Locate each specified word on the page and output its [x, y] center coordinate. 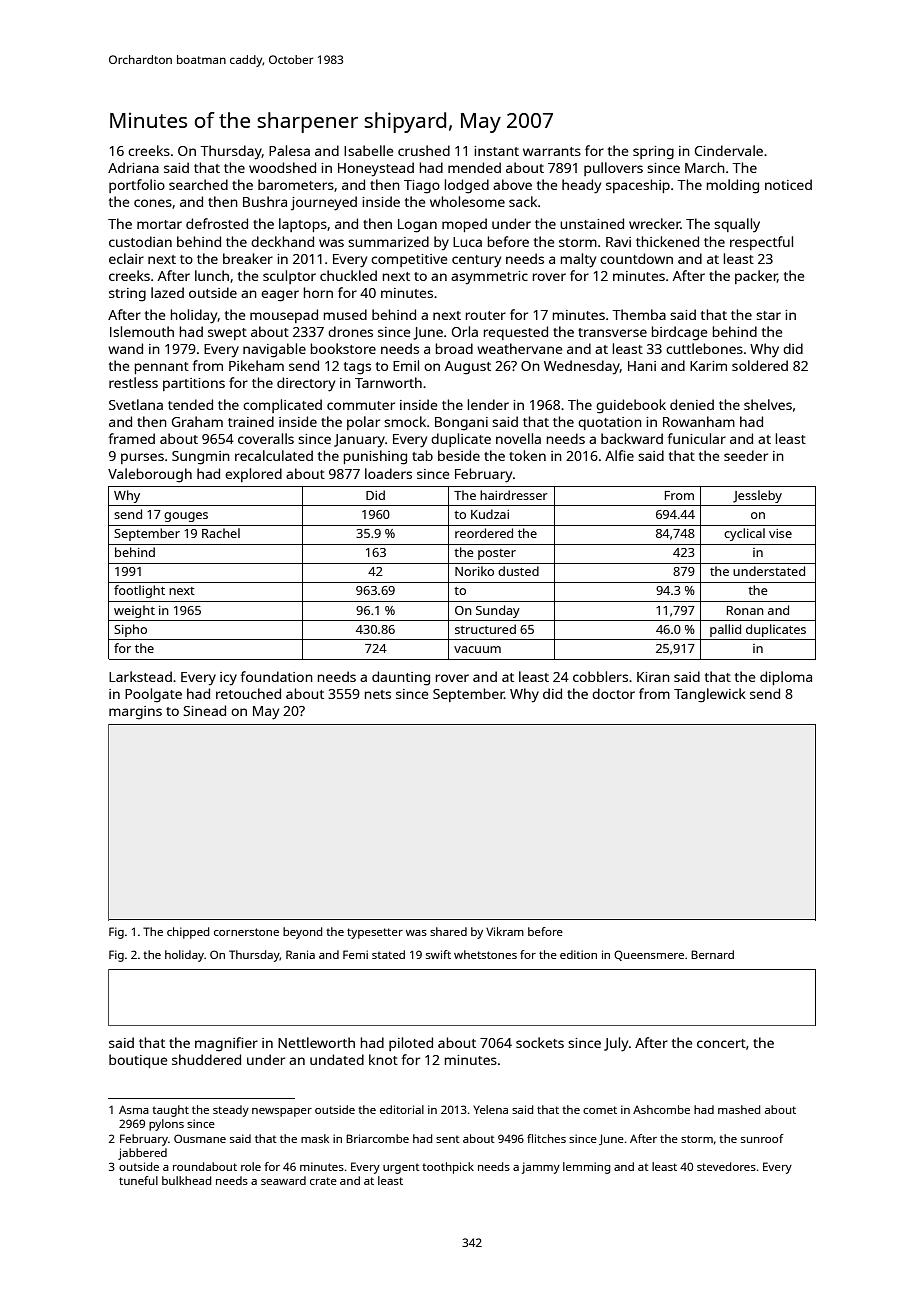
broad [454, 348]
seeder [746, 455]
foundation [277, 676]
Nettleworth [316, 1042]
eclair [126, 258]
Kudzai [490, 514]
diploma [786, 678]
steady [231, 1111]
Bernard [712, 954]
